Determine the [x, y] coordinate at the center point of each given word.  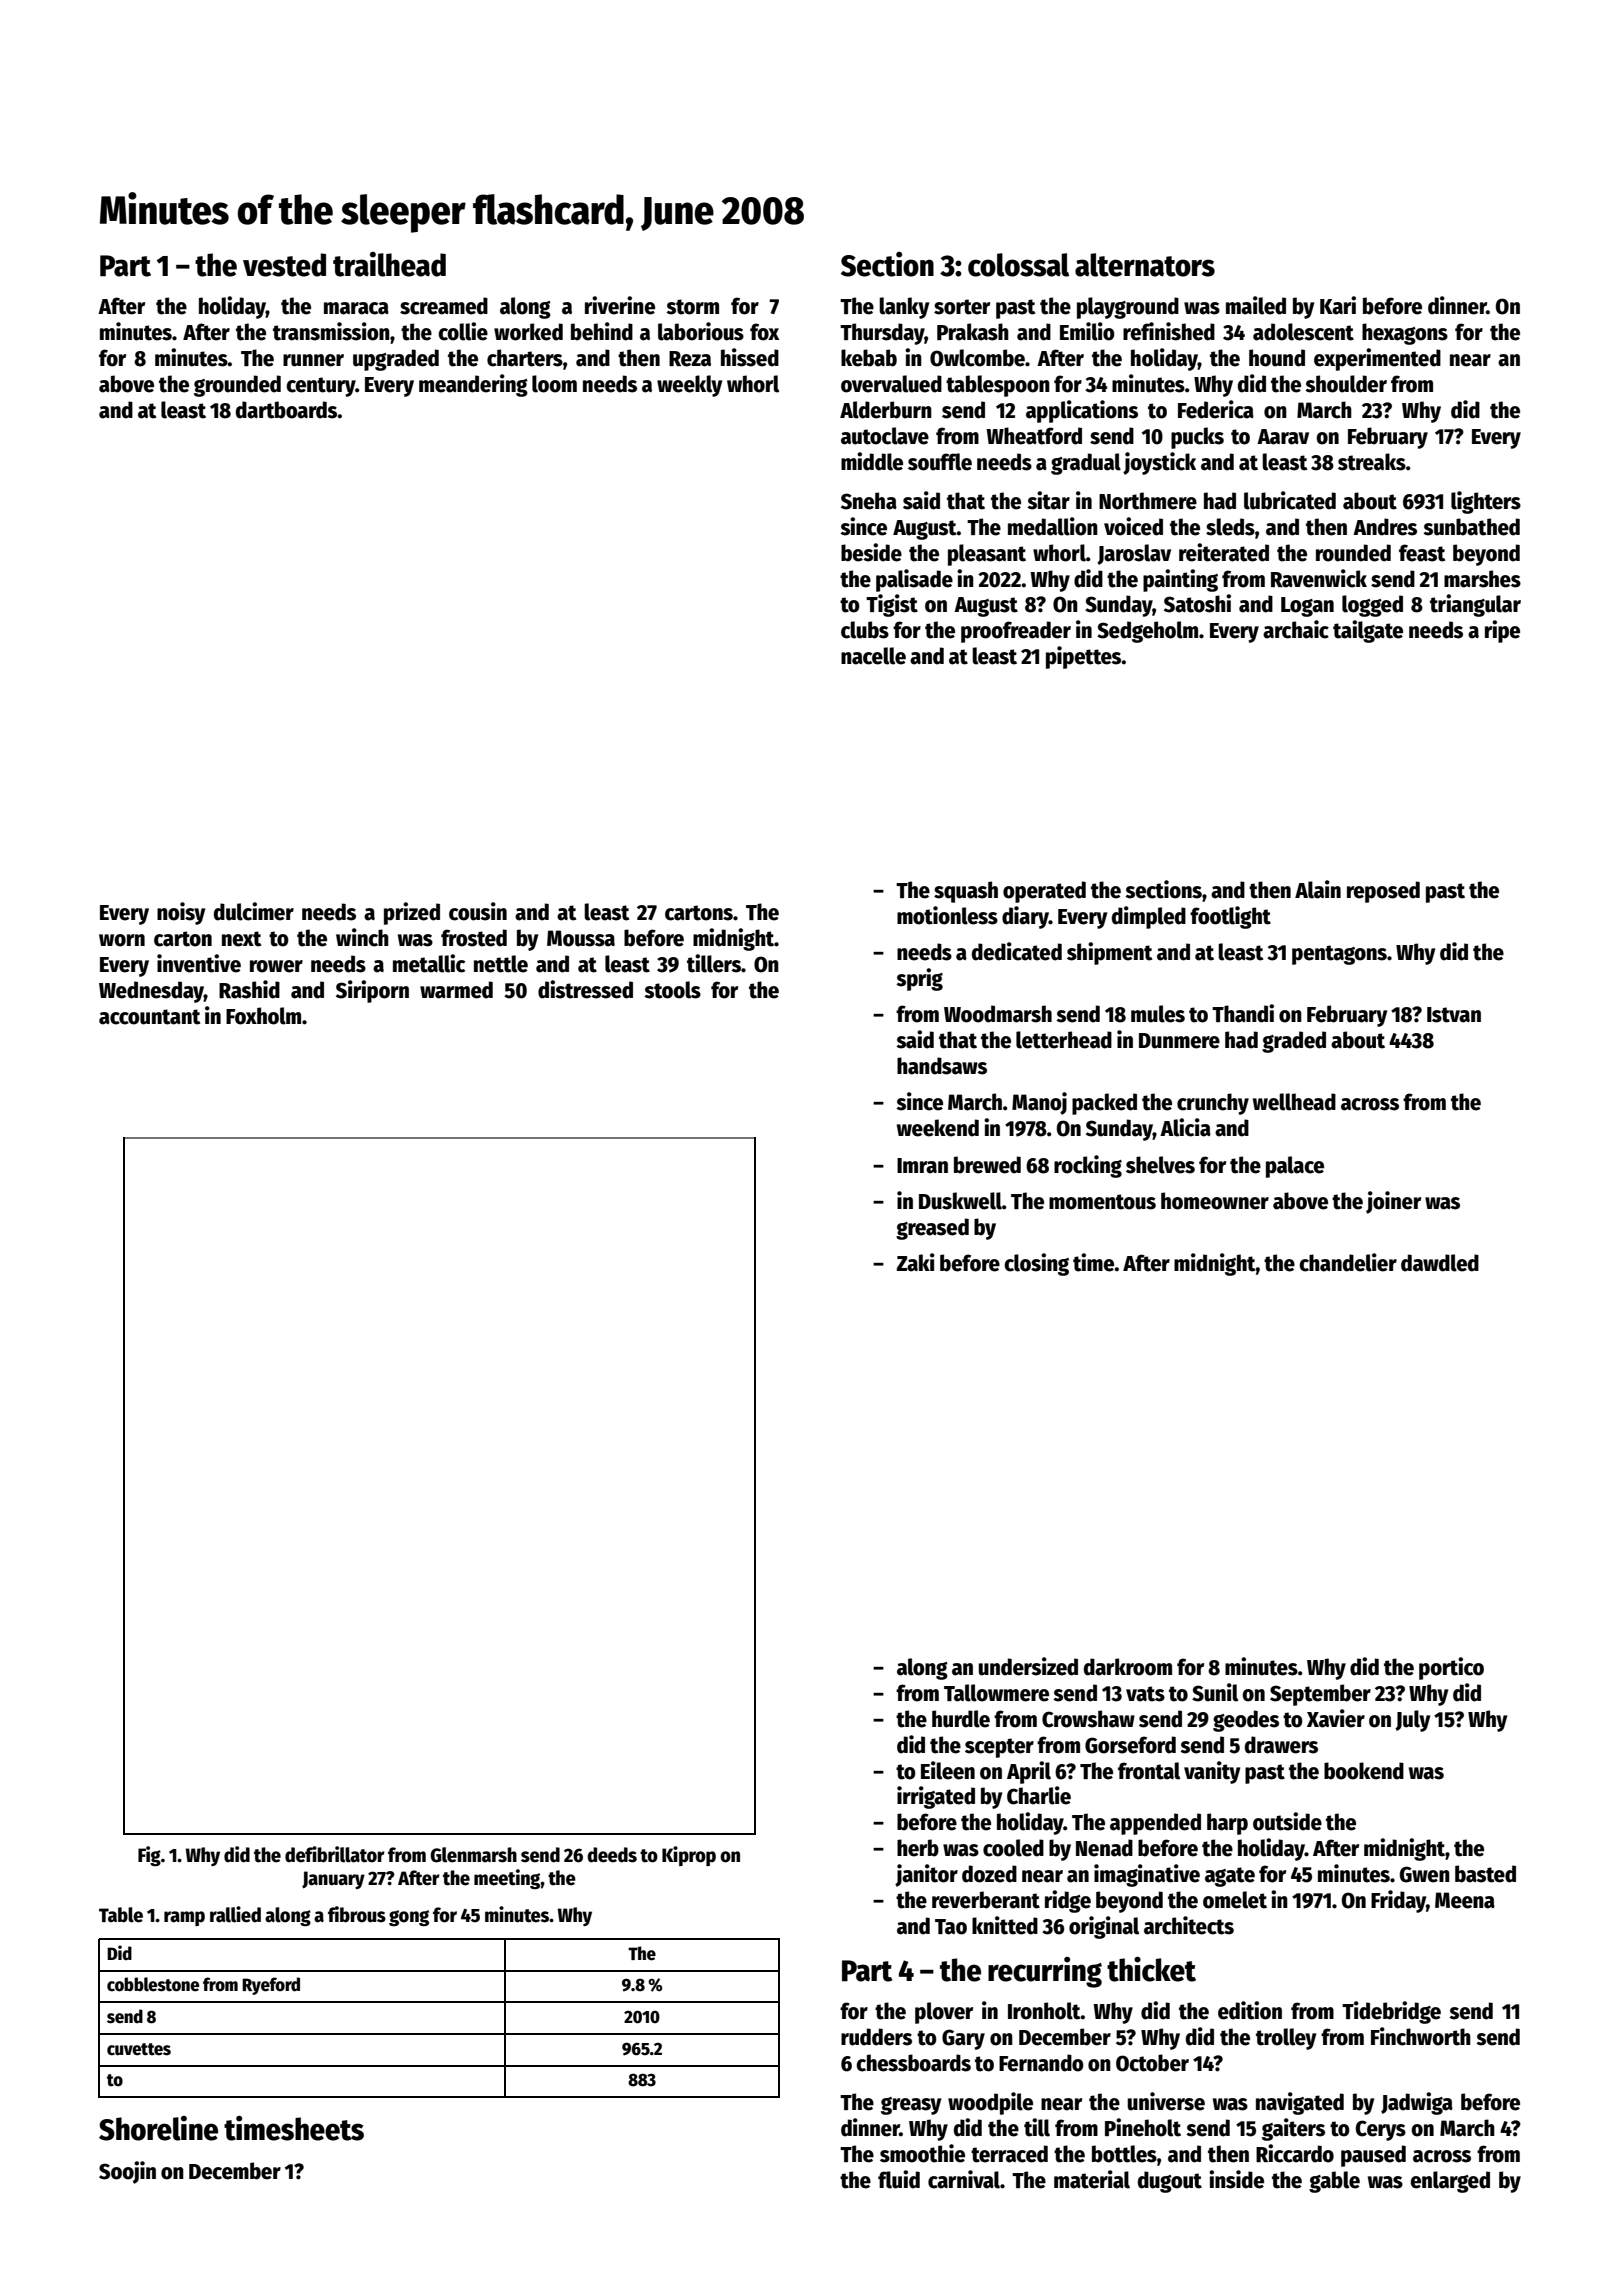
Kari [1338, 305]
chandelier [1348, 1262]
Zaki [916, 1262]
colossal [1018, 265]
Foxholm [263, 1016]
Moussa [581, 938]
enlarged [1450, 2182]
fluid [899, 2179]
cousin [478, 911]
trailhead [389, 264]
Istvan [1454, 1015]
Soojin [127, 2172]
